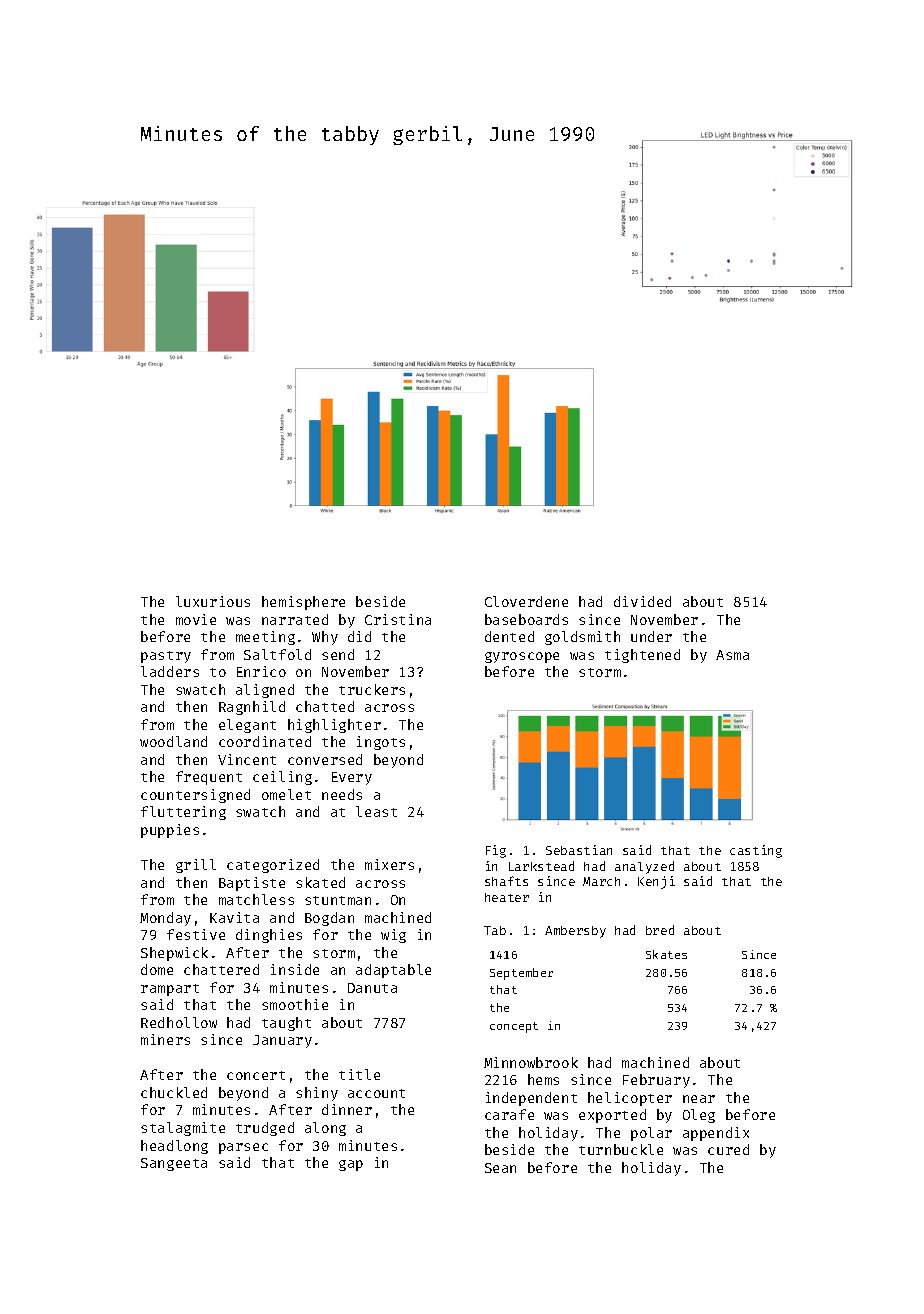  What do you see at coordinates (522, 657) in the screenshot?
I see `gyroscope` at bounding box center [522, 657].
